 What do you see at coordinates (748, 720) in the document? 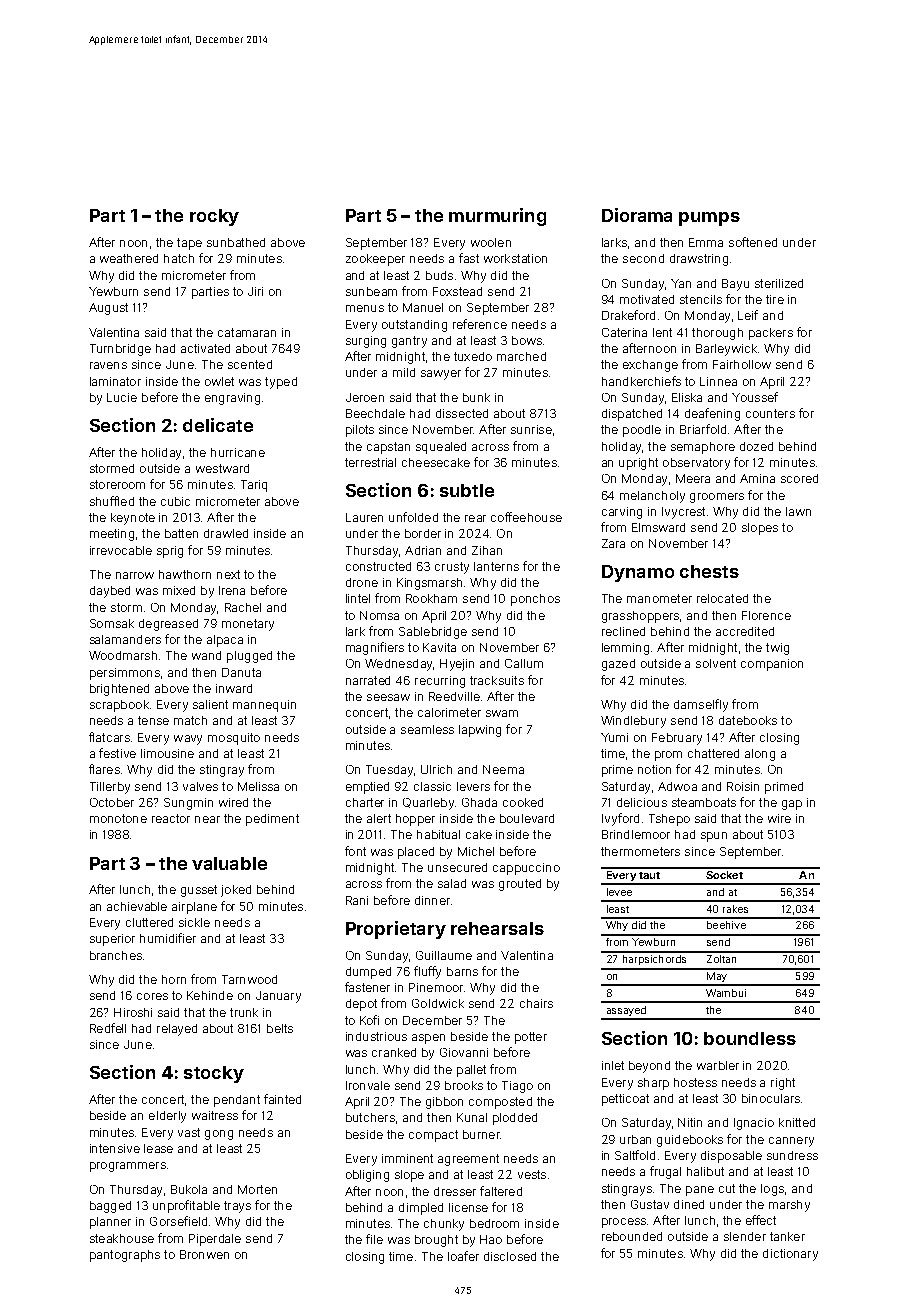
I see `datebooks` at bounding box center [748, 720].
